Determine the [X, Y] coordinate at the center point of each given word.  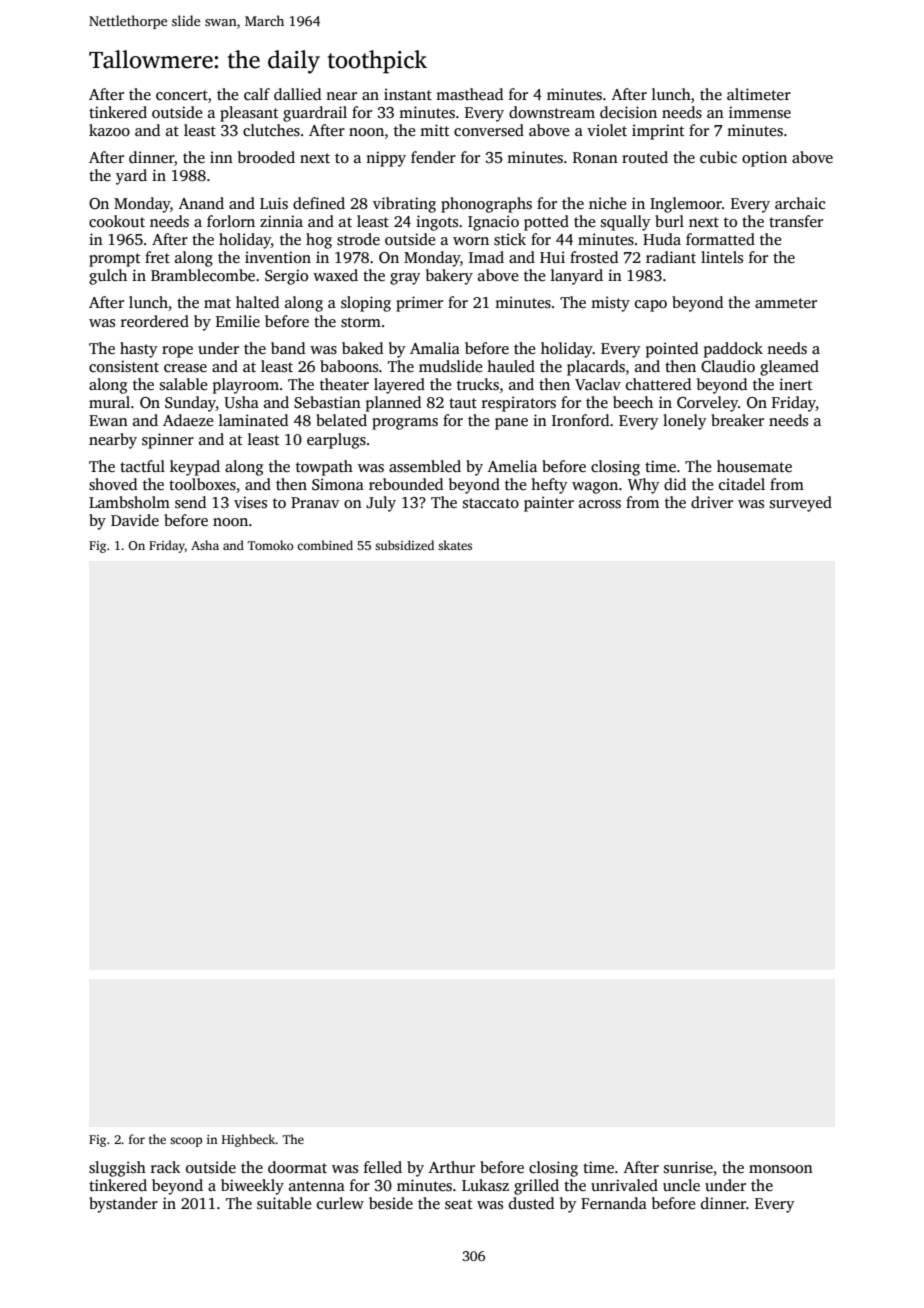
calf [257, 94]
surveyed [801, 504]
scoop [186, 1142]
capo [651, 306]
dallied [297, 94]
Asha [205, 545]
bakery [449, 277]
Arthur [452, 1167]
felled [383, 1167]
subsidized [404, 545]
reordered [155, 321]
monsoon [781, 1169]
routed [645, 157]
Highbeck [249, 1140]
